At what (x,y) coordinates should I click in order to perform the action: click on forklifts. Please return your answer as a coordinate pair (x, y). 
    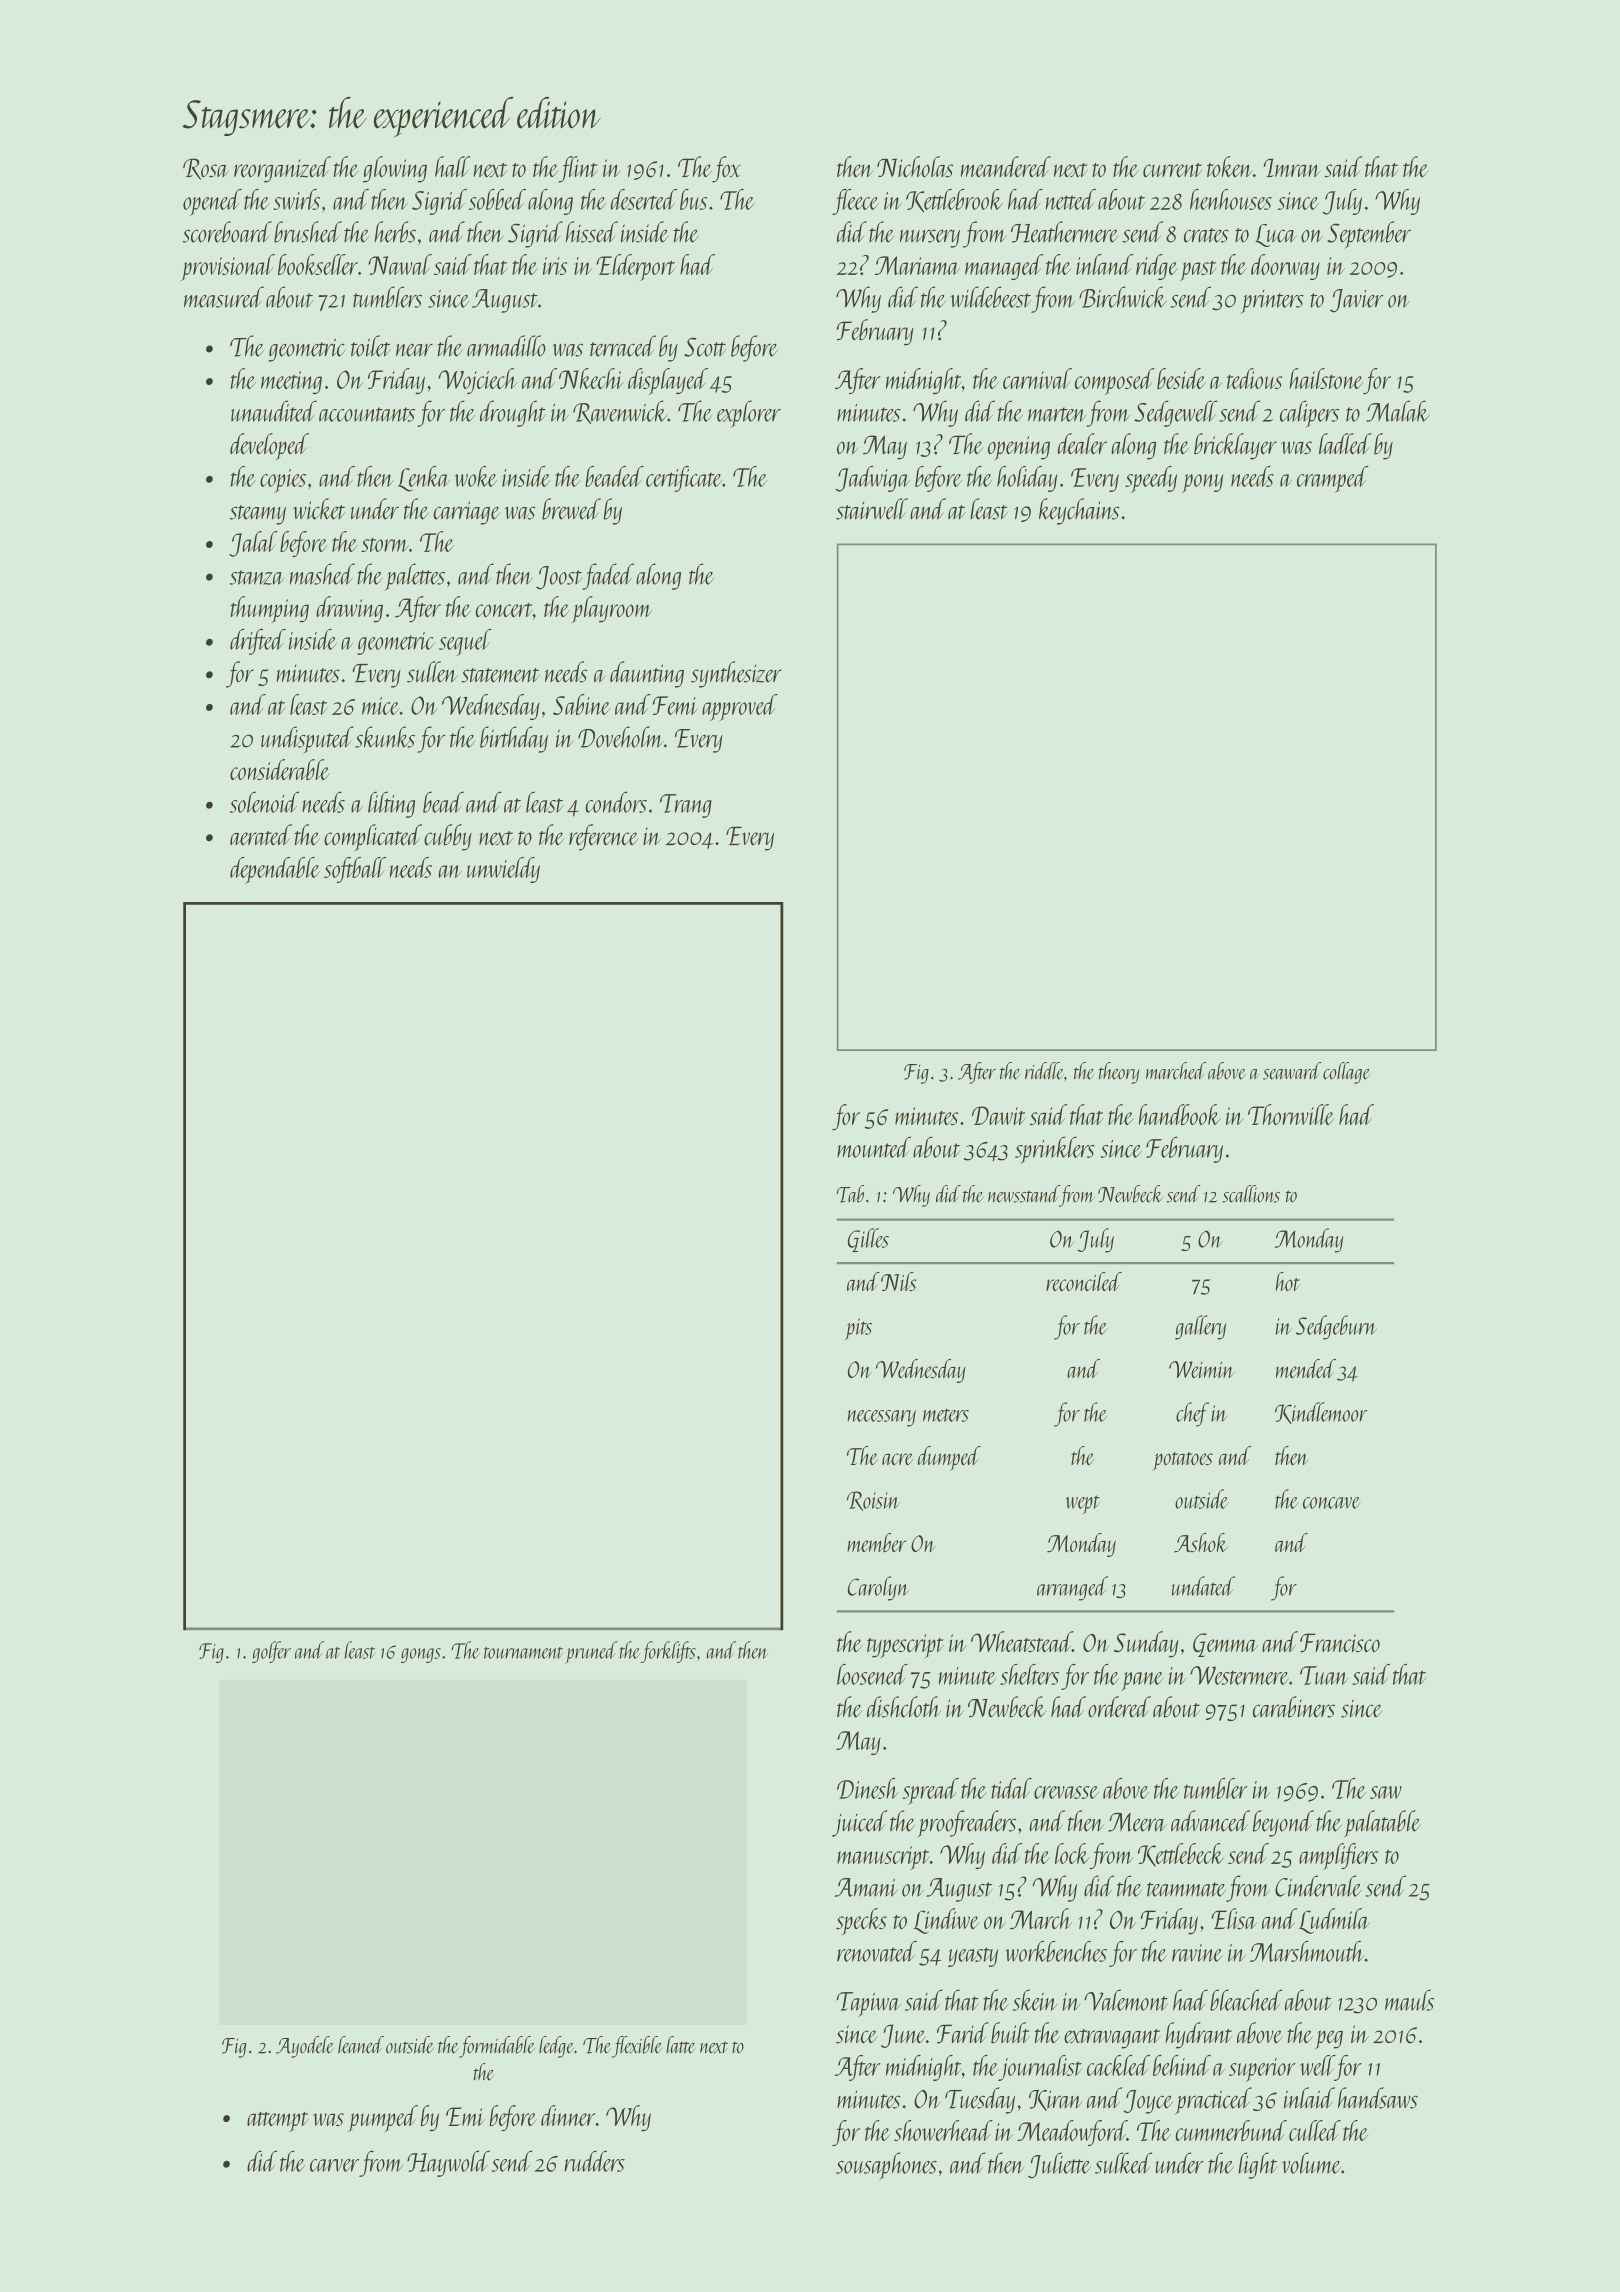
    Looking at the image, I should click on (668, 1652).
